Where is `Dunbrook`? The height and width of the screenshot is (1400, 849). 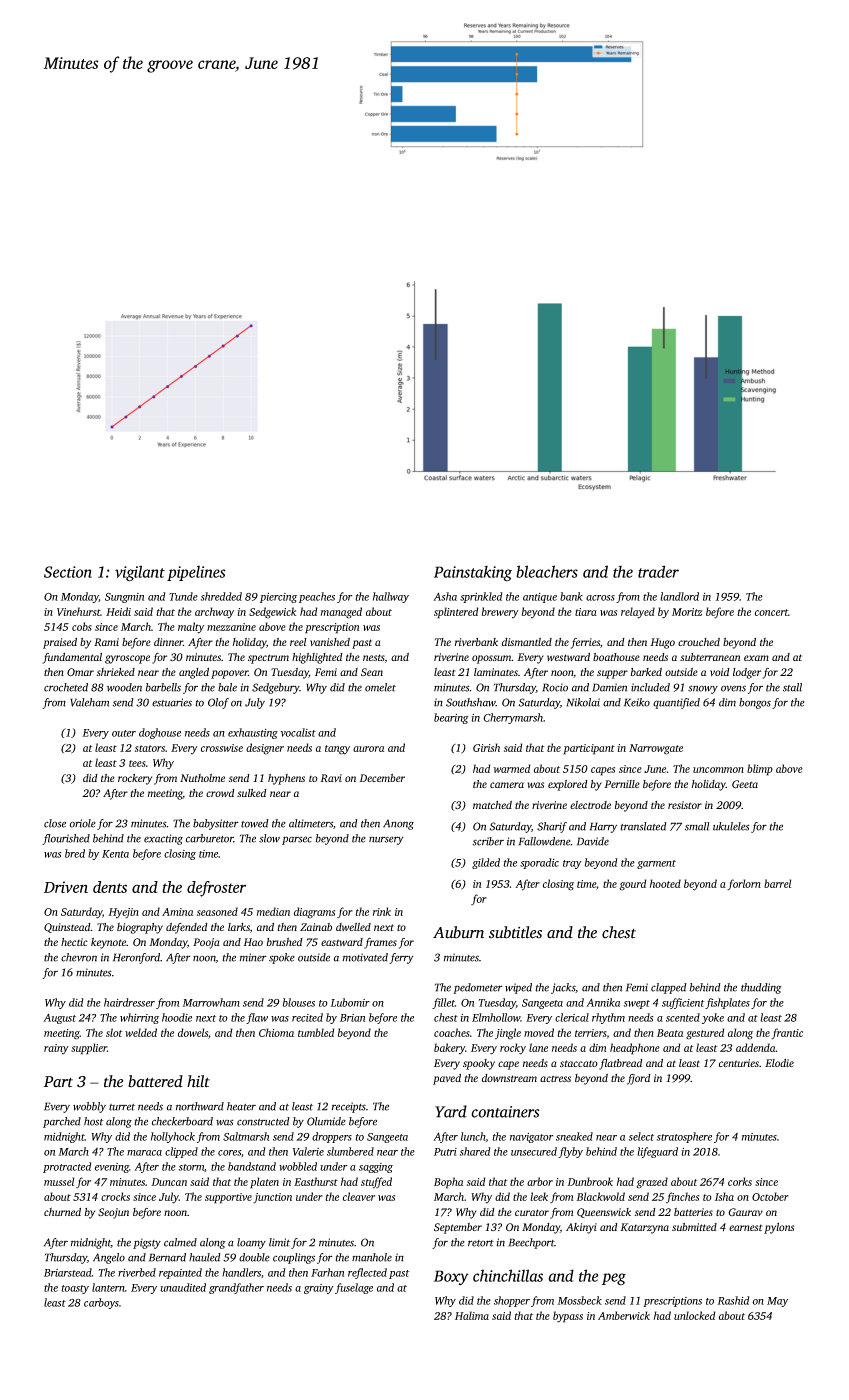
Dunbrook is located at coordinates (590, 1181).
